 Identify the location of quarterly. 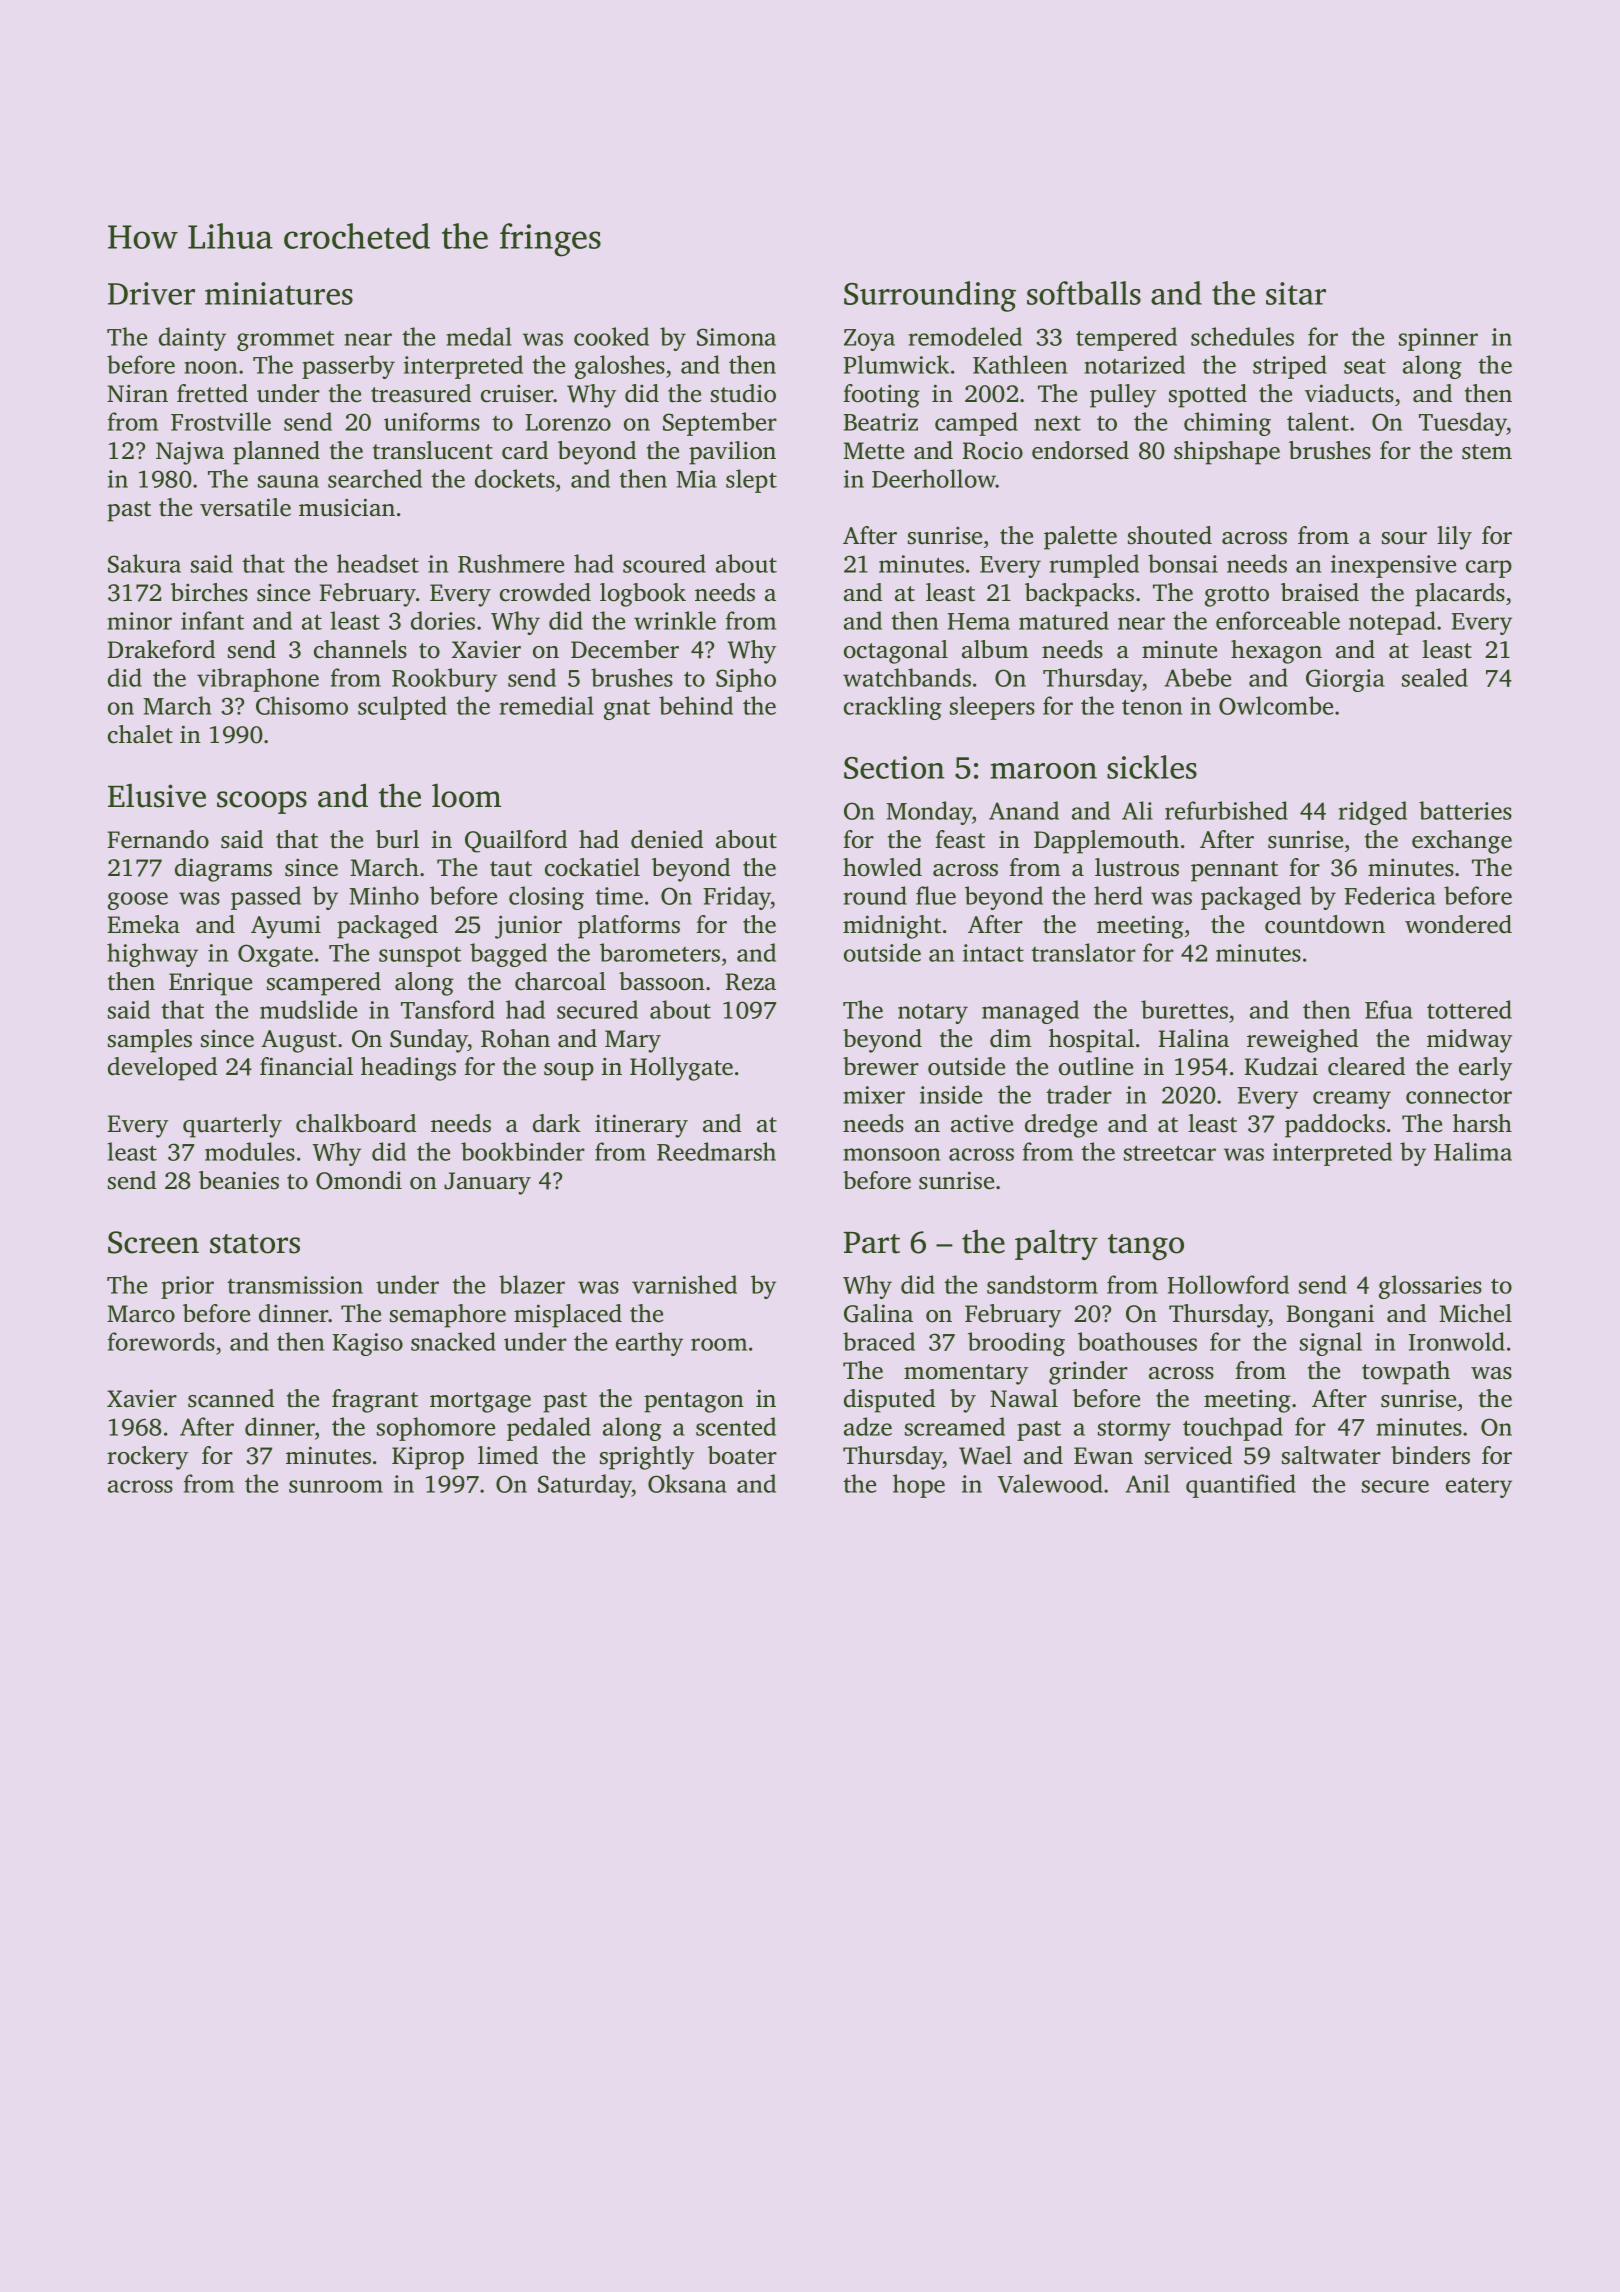
(232, 1126).
